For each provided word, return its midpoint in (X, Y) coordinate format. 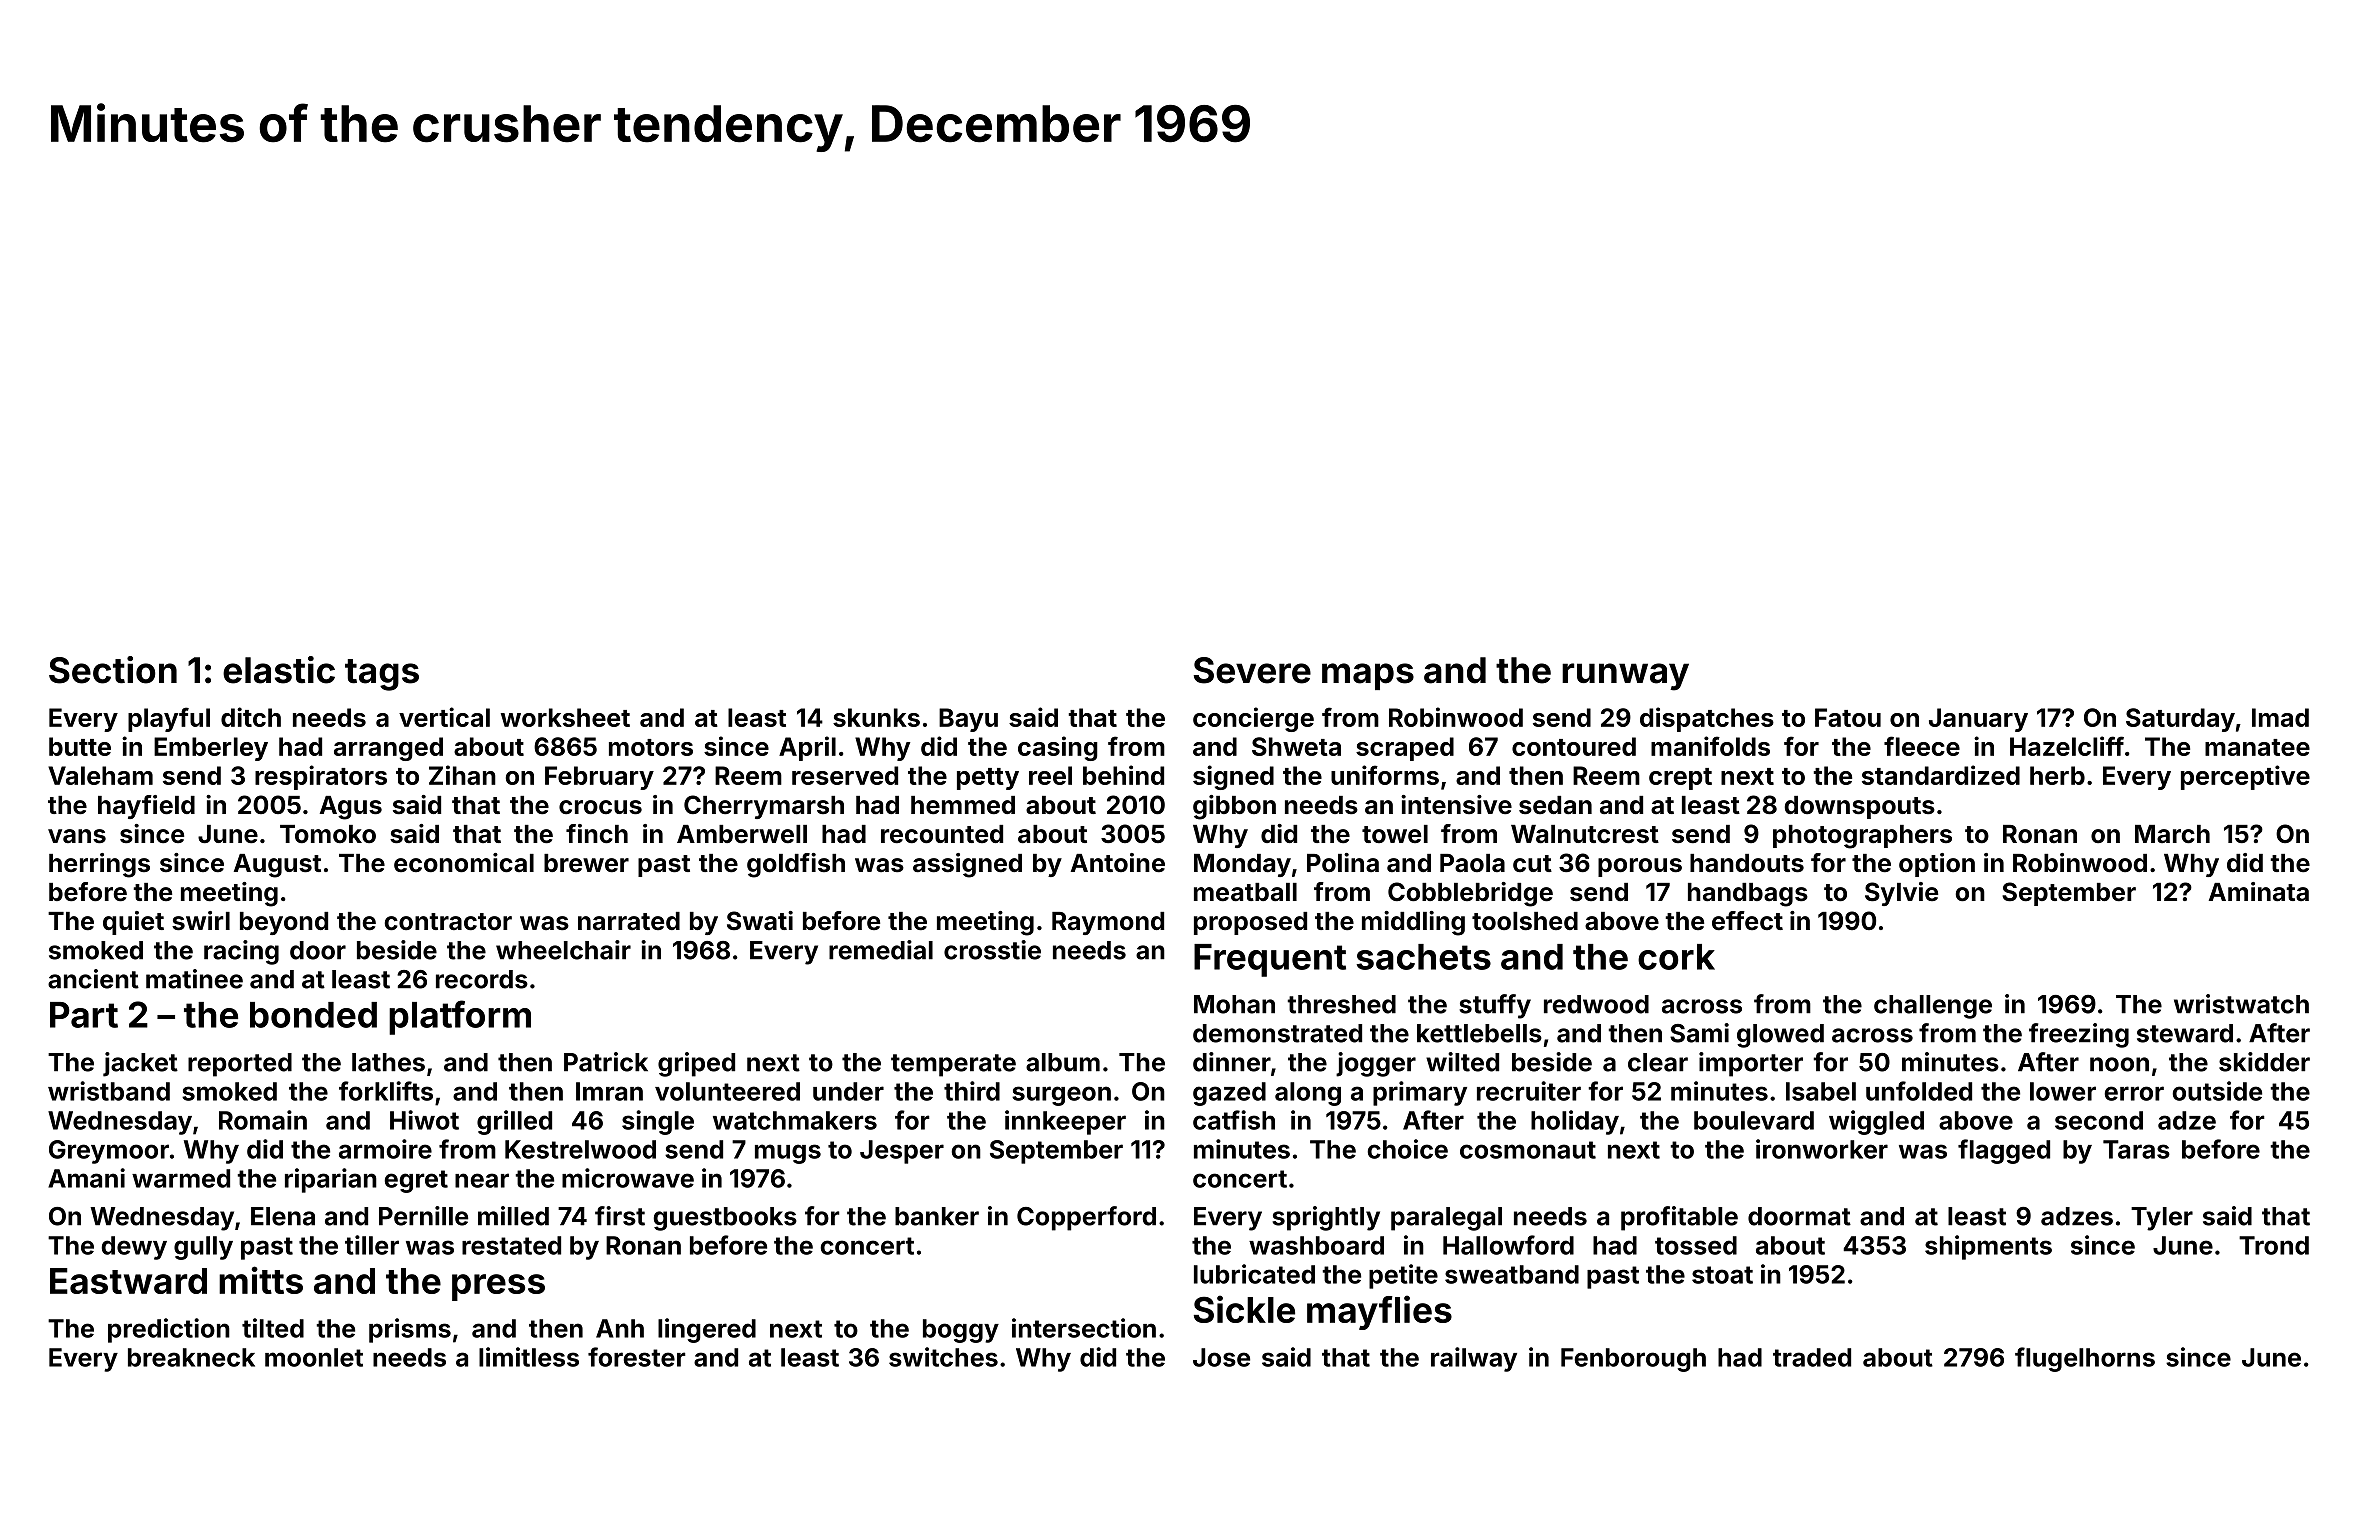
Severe (1252, 670)
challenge (1933, 1007)
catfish (1234, 1120)
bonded (313, 1015)
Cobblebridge (1470, 894)
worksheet (565, 717)
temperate (953, 1065)
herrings (99, 865)
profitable (1679, 1218)
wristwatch (2241, 1004)
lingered (707, 1330)
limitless (529, 1357)
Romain (263, 1120)
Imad (2280, 717)
